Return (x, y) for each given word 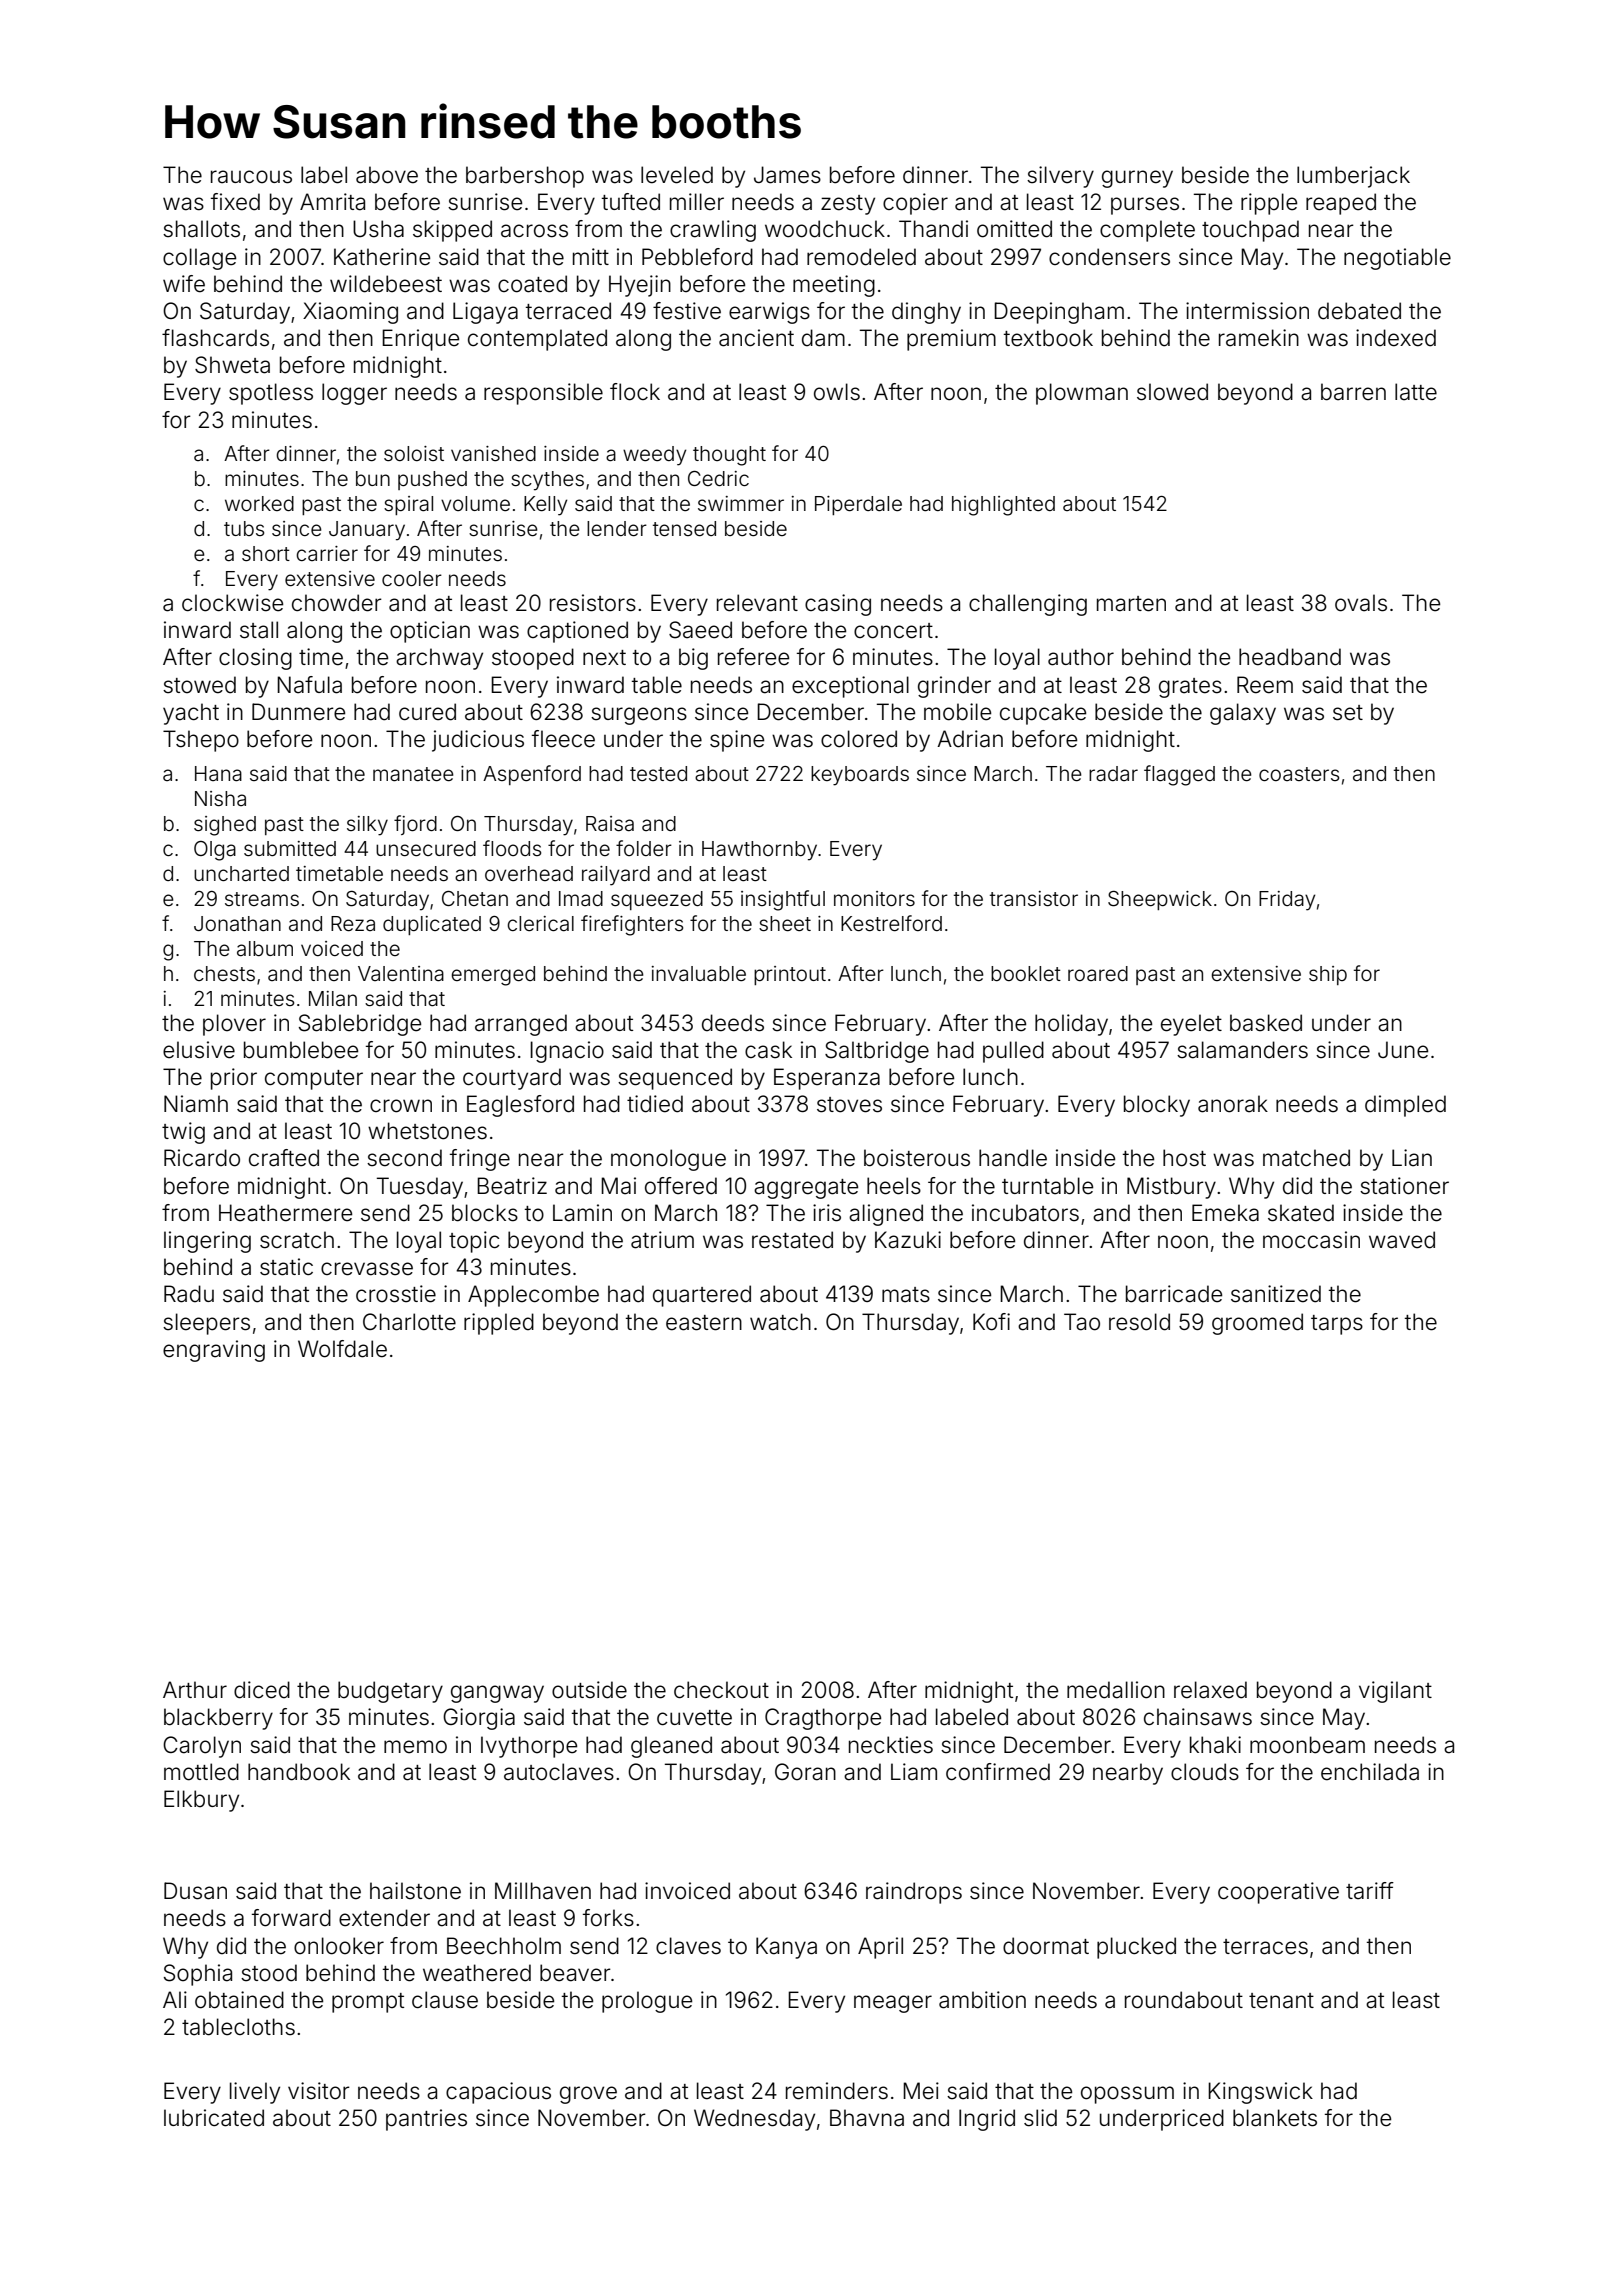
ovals (1361, 603)
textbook (1048, 338)
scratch (297, 1240)
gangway (497, 1694)
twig (183, 1133)
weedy (654, 456)
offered (681, 1186)
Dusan (195, 1891)
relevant (757, 603)
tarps (1337, 1325)
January (367, 531)
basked (1266, 1023)
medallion (1116, 1690)
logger (354, 394)
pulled (1013, 1052)
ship (1328, 975)
